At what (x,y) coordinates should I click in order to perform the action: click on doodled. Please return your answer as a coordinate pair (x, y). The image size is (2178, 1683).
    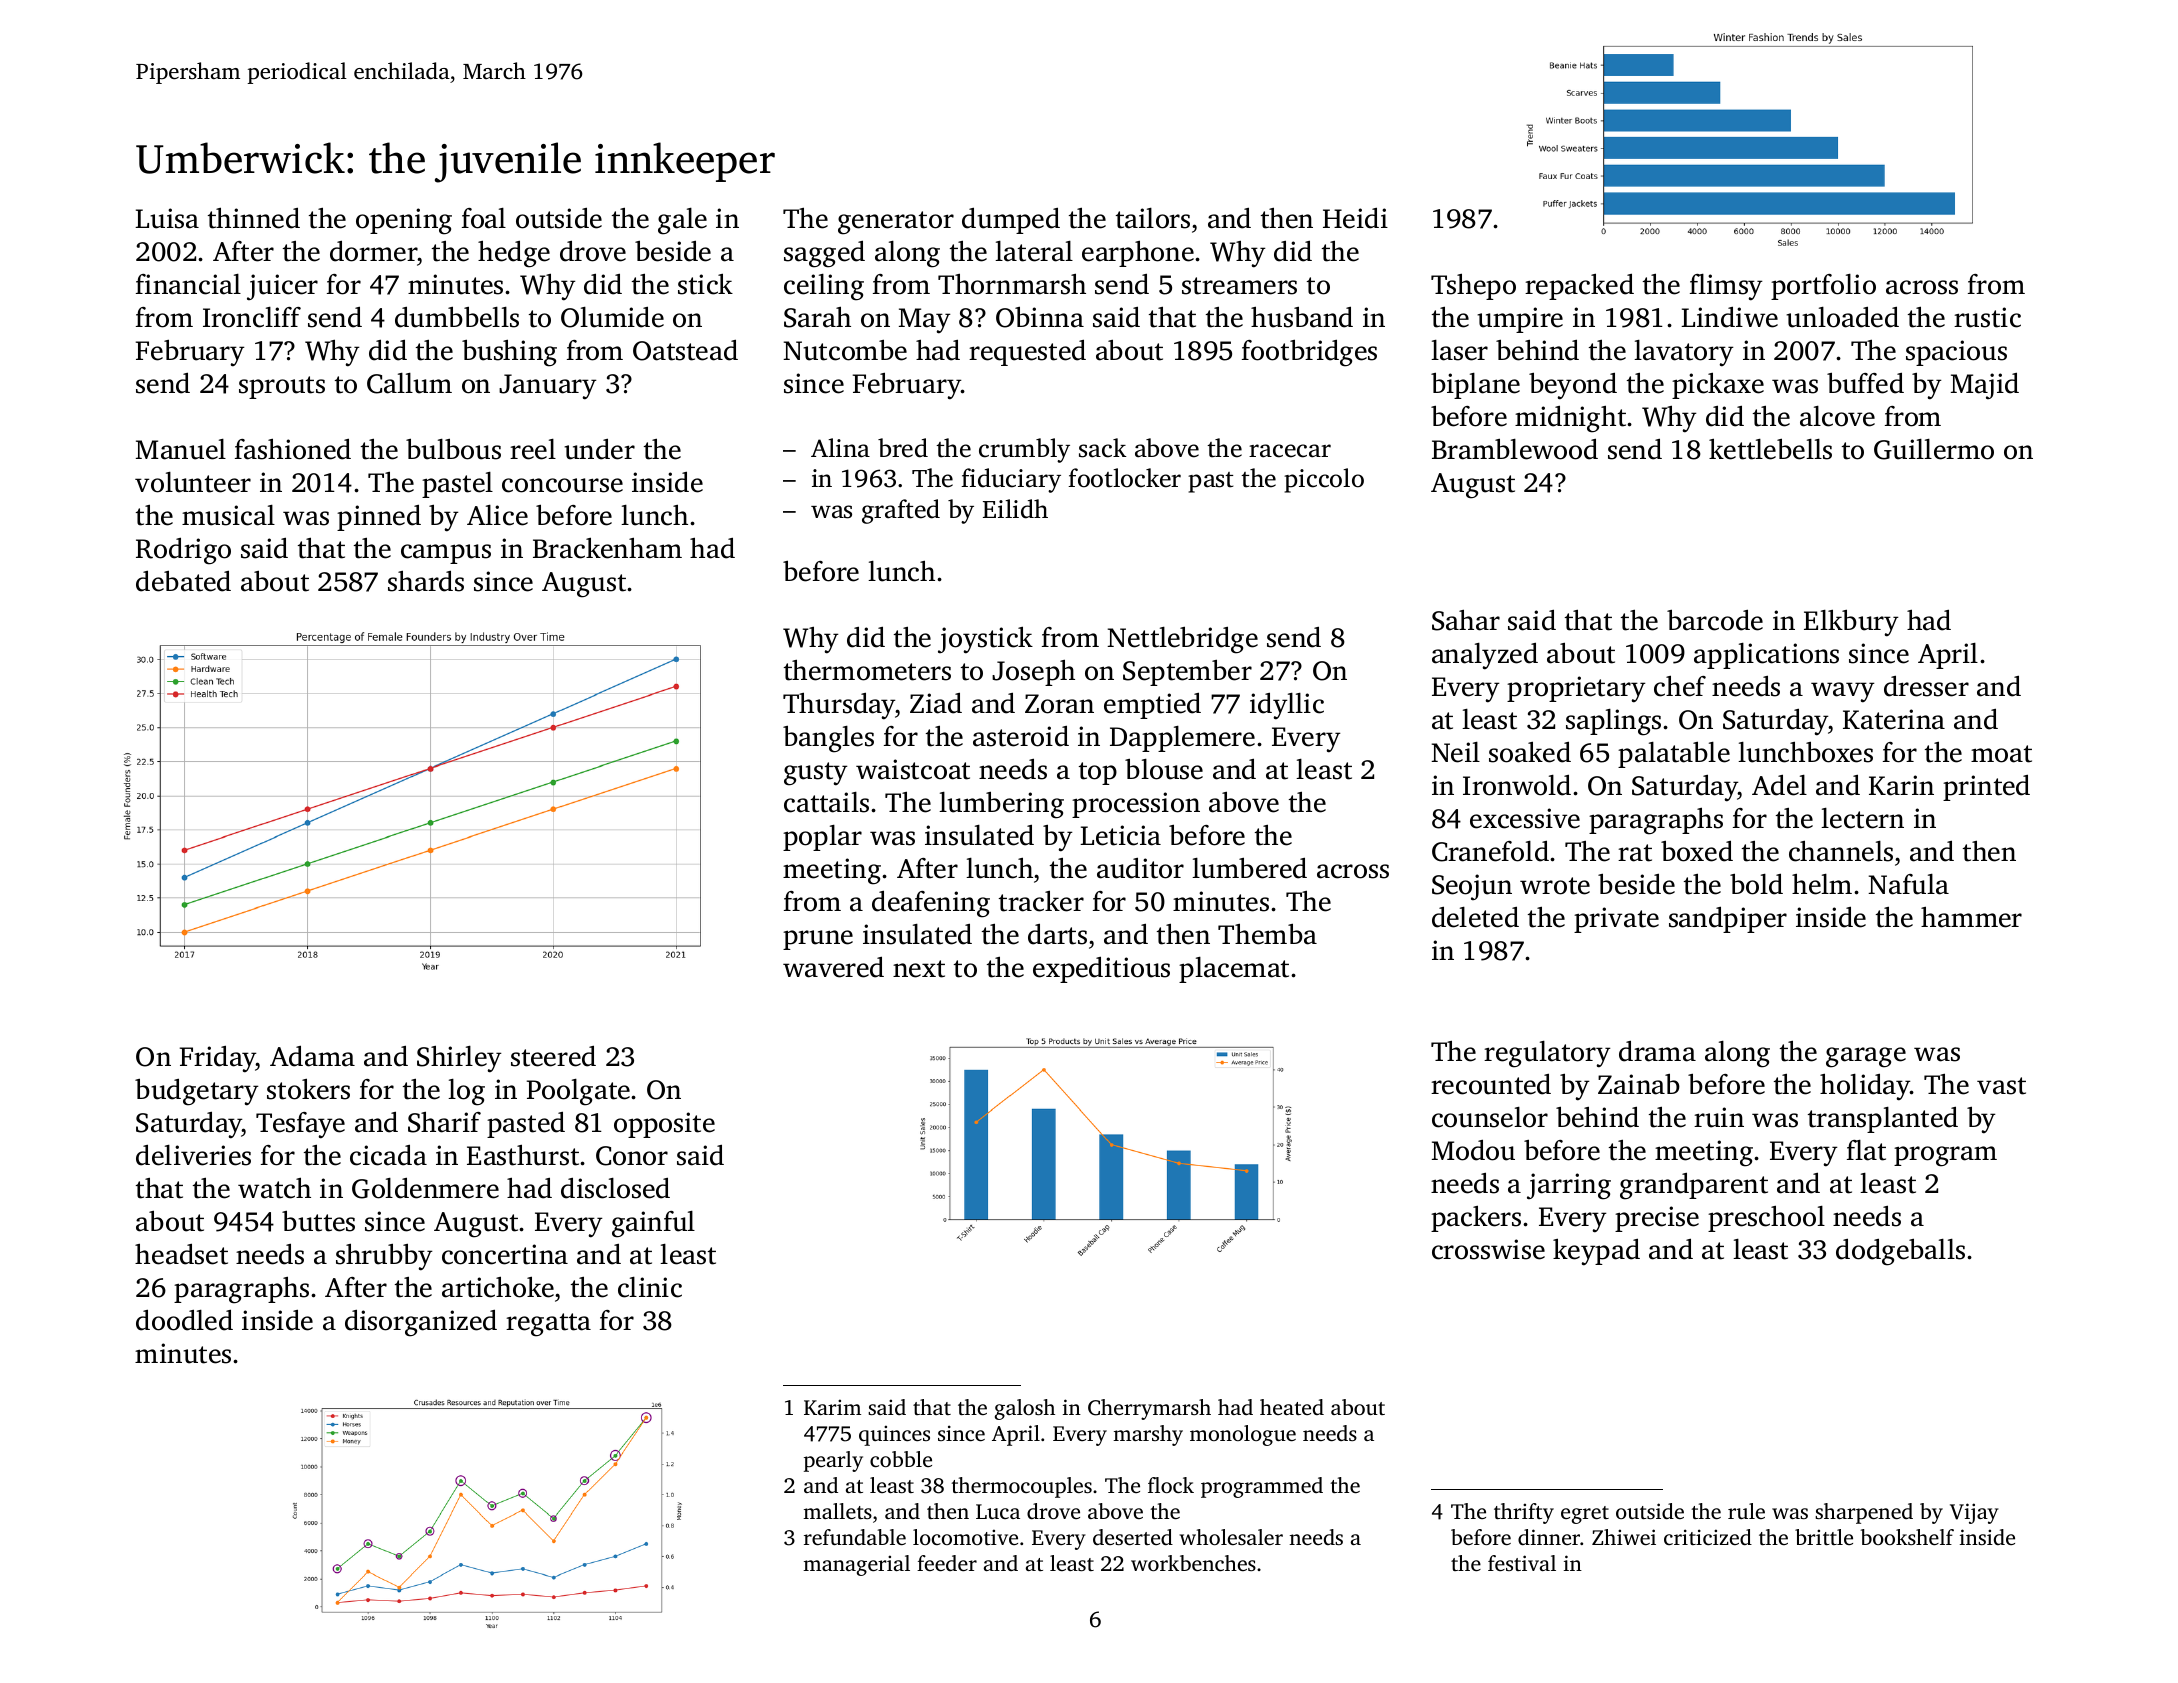
    Looking at the image, I should click on (184, 1320).
